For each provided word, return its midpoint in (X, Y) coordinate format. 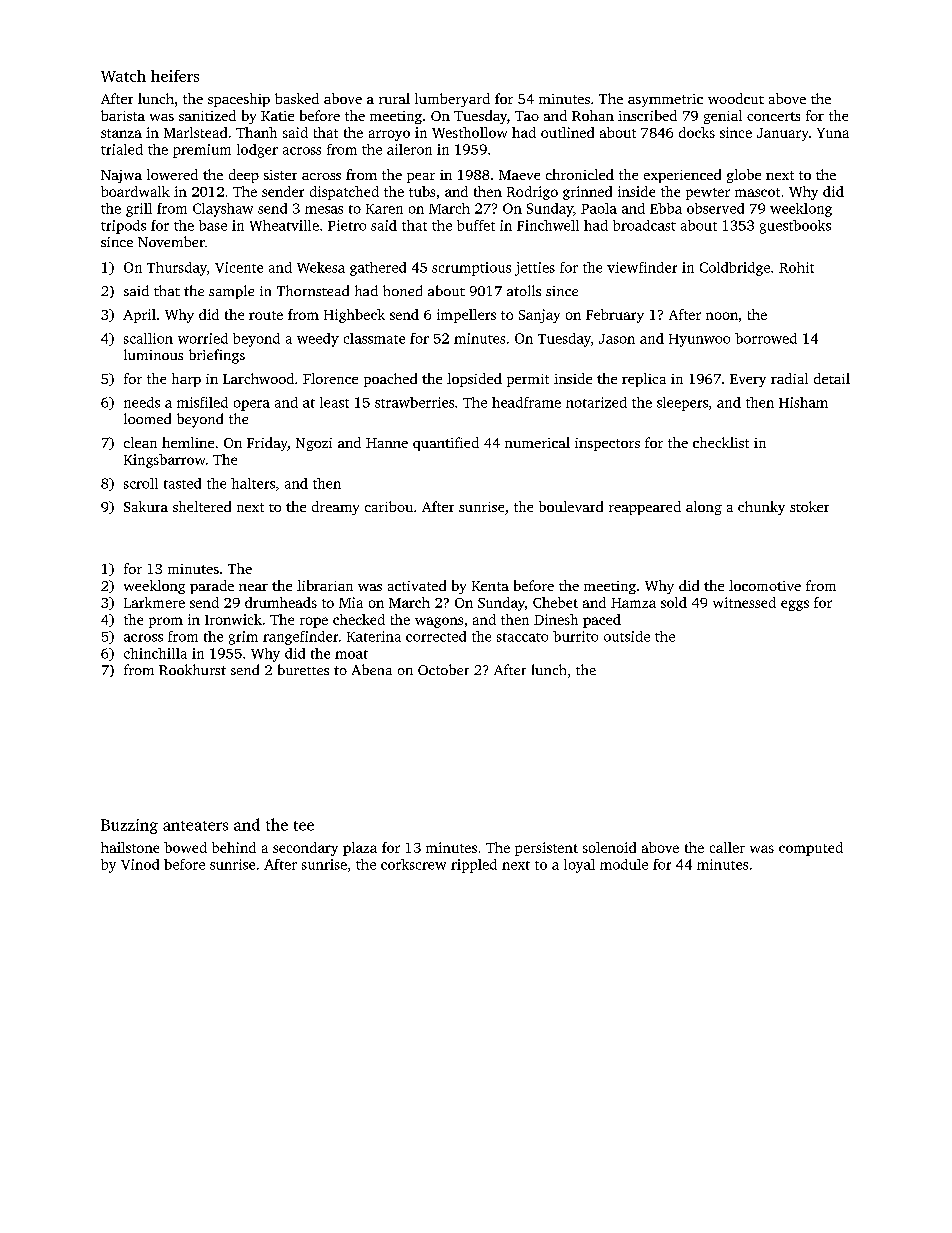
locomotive (765, 585)
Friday (267, 444)
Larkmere (154, 602)
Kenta (490, 586)
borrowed (766, 338)
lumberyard (452, 100)
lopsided (474, 380)
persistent (546, 849)
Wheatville (284, 225)
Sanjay (539, 316)
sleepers (682, 404)
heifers (175, 76)
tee (304, 826)
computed (811, 849)
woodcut (736, 98)
